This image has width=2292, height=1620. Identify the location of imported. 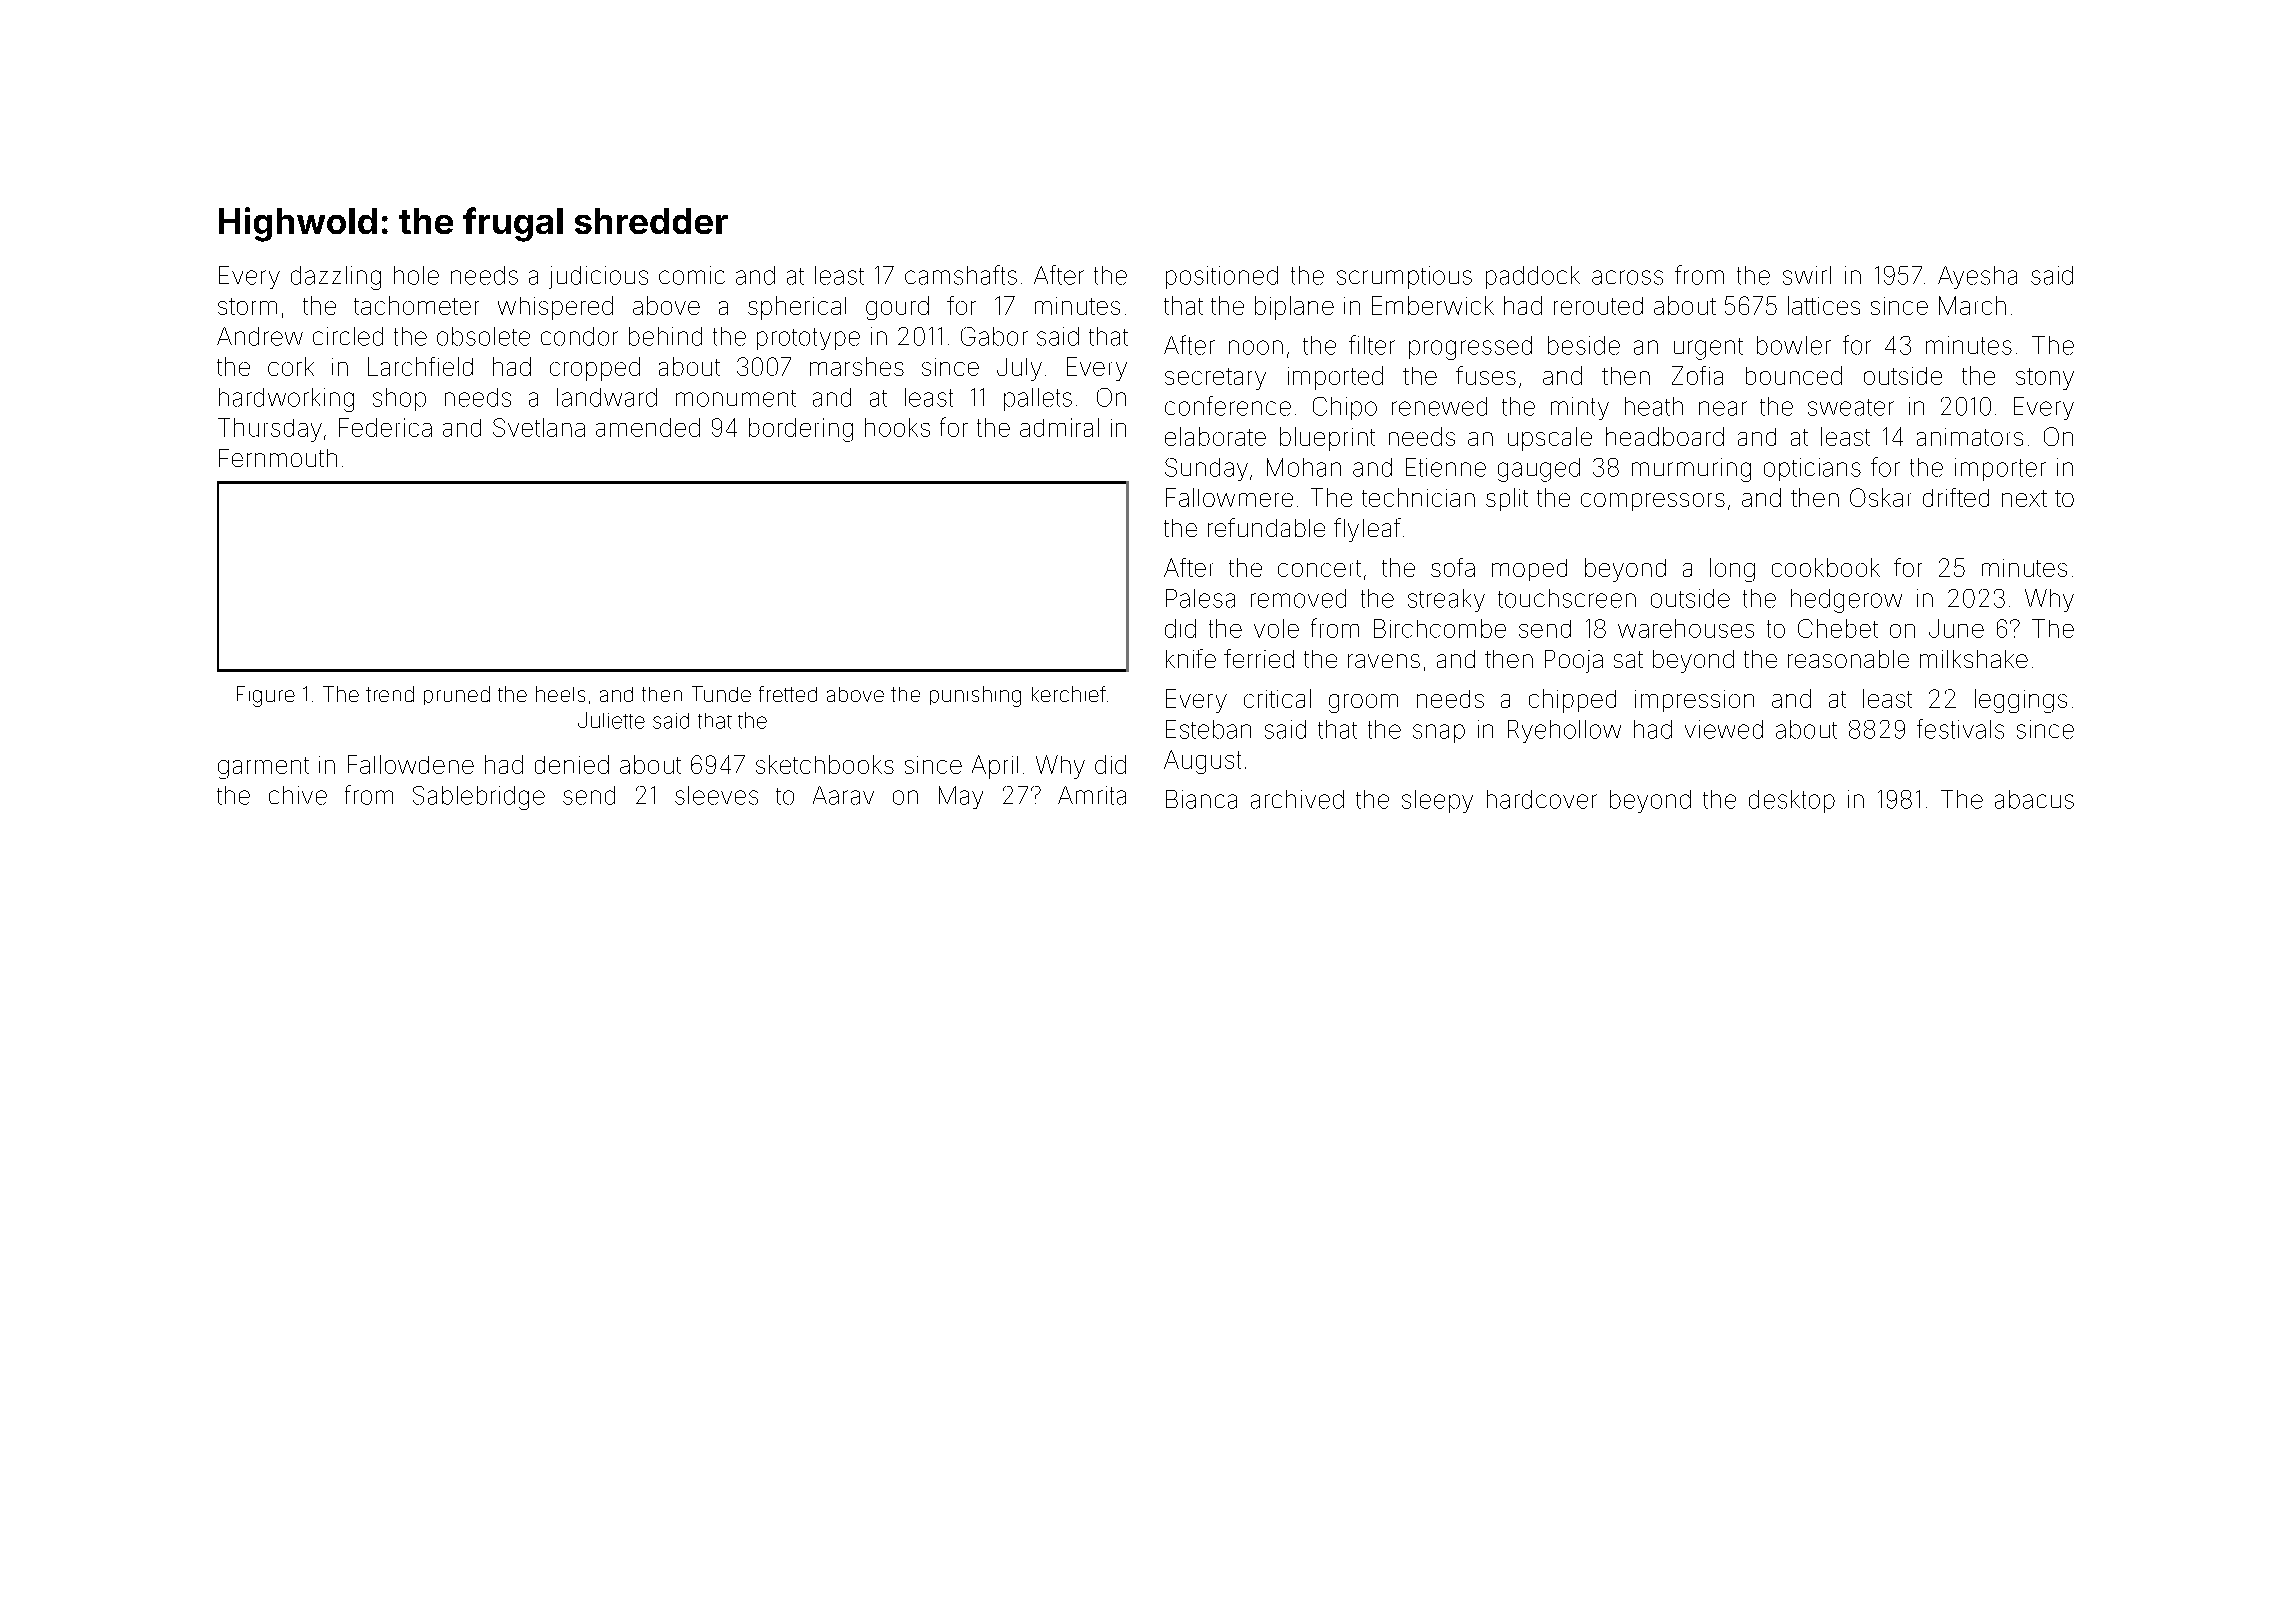
(1335, 378).
